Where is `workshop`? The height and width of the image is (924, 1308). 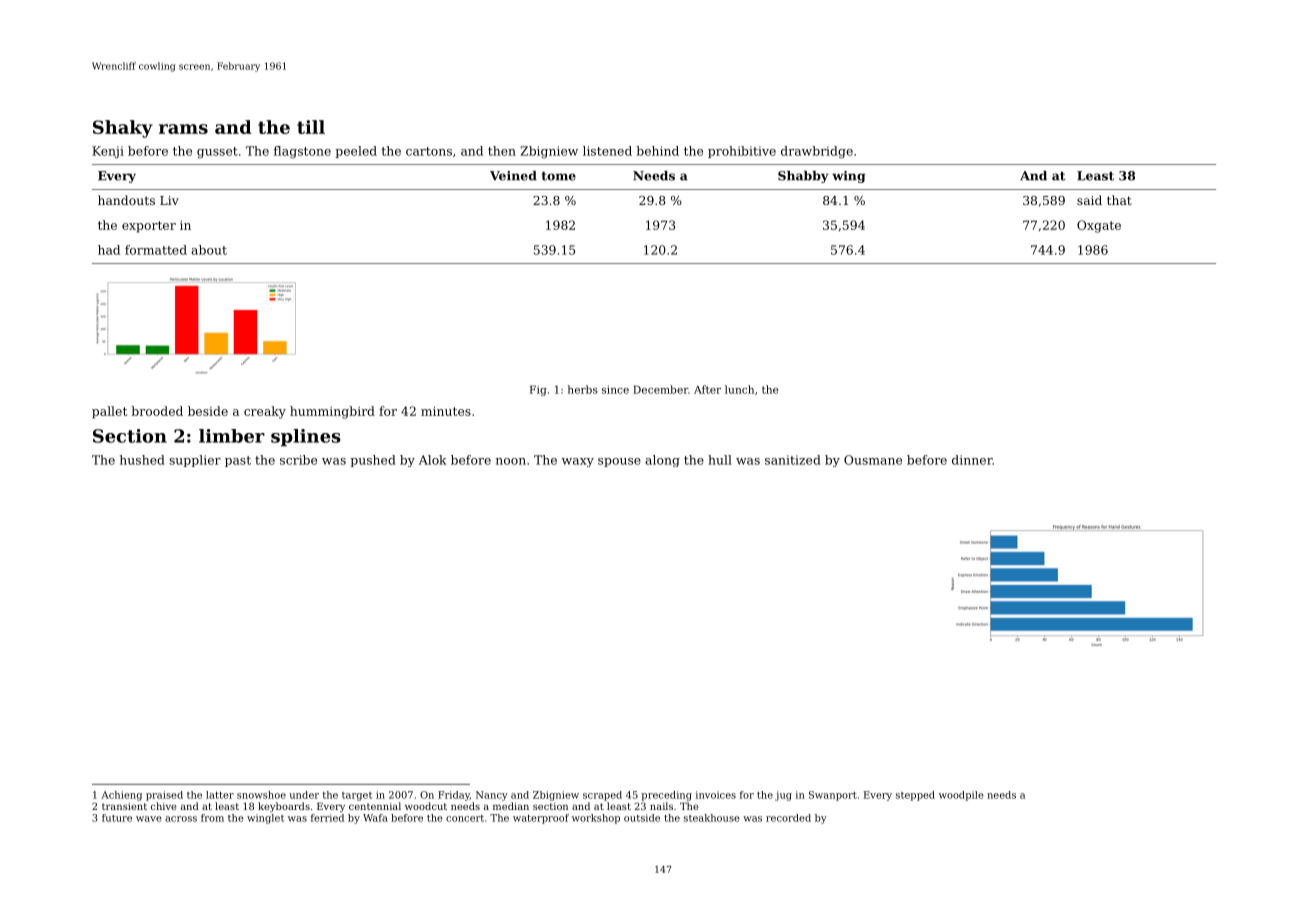
workshop is located at coordinates (596, 819).
